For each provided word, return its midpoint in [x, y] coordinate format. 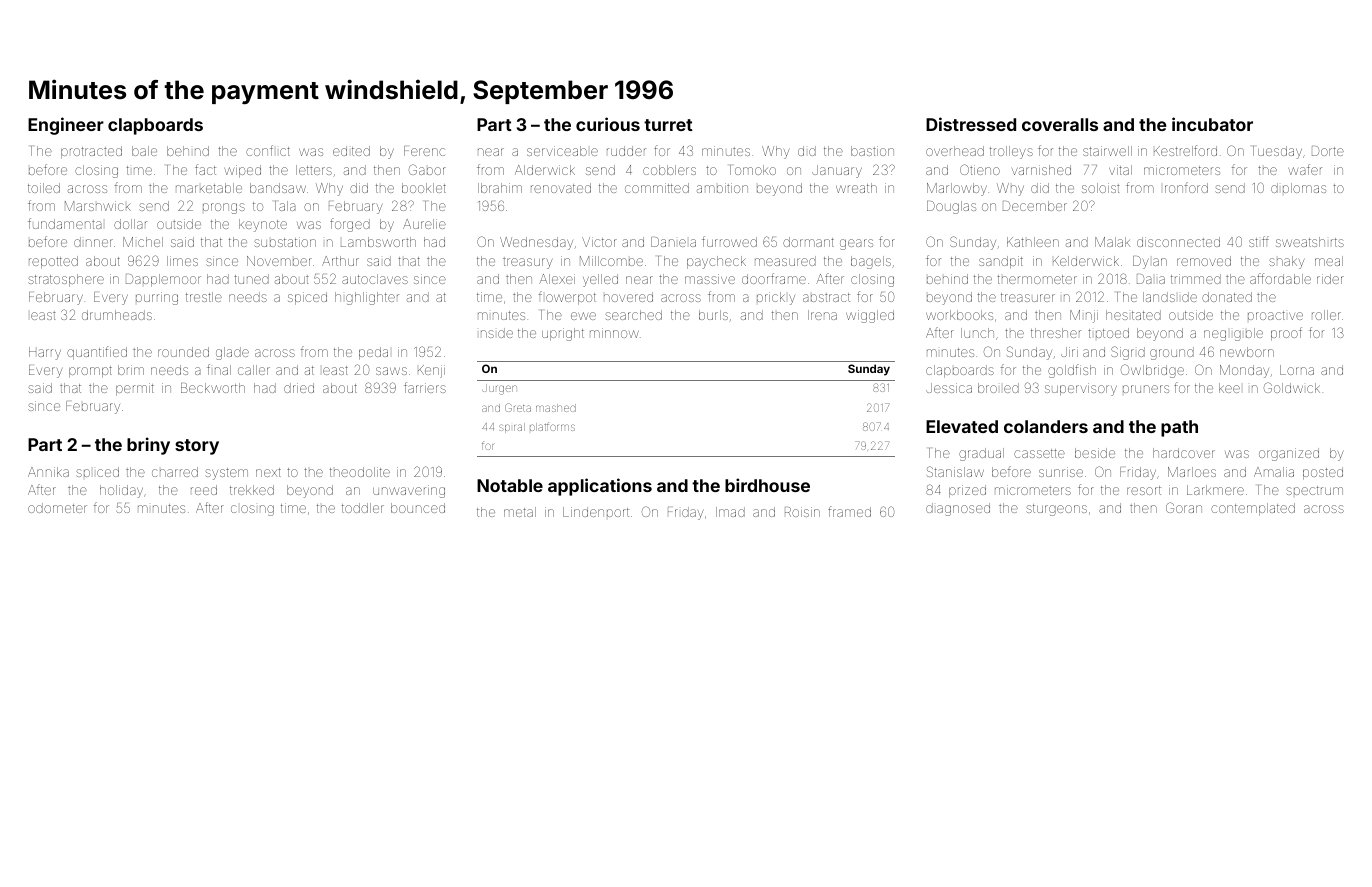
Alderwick [545, 170]
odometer [57, 508]
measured [785, 261]
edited [351, 151]
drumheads [117, 315]
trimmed [1196, 279]
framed [849, 511]
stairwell [1107, 151]
